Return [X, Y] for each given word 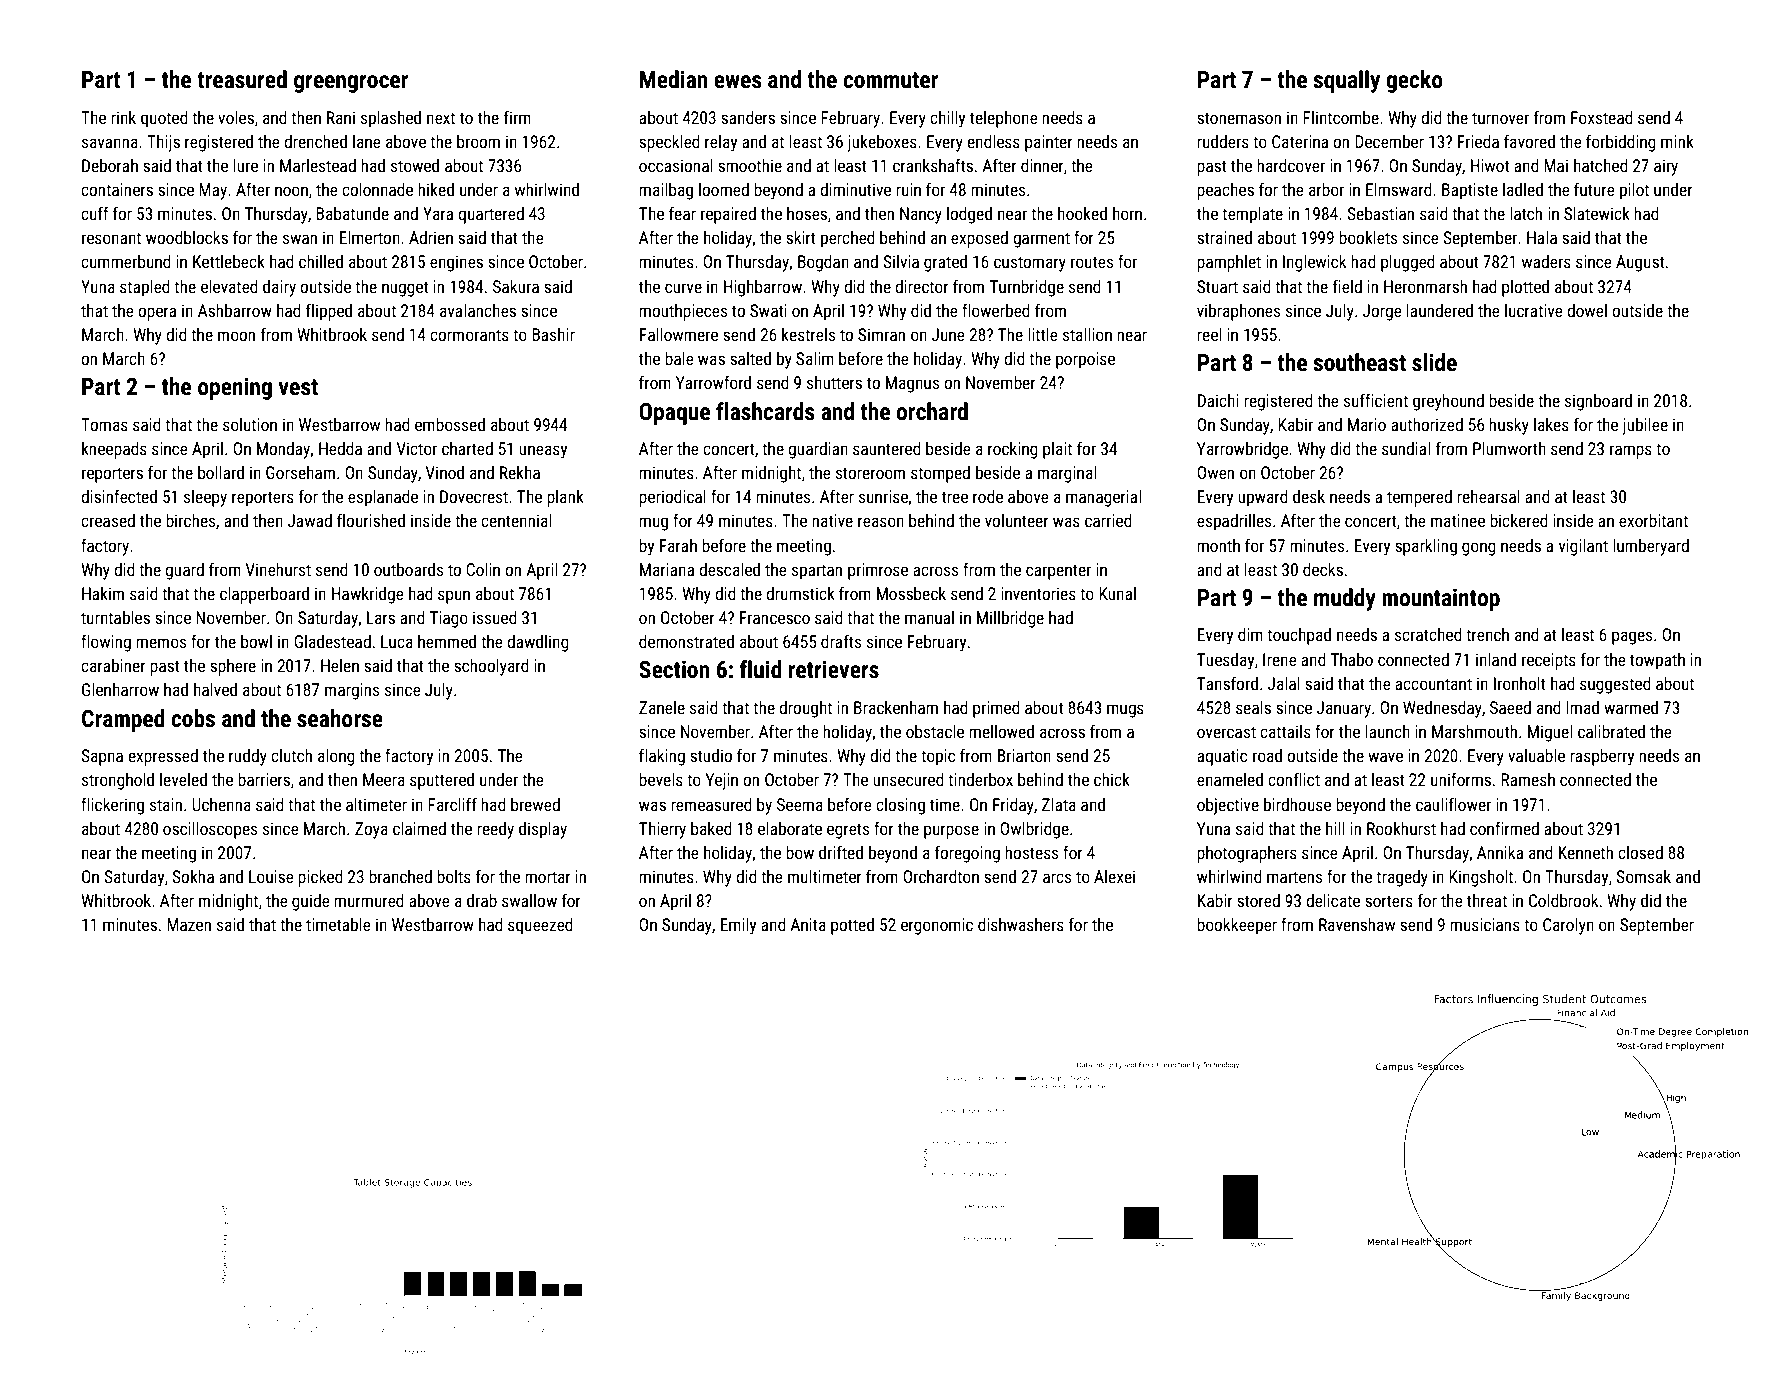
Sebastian [1381, 213]
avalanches [478, 310]
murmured [369, 900]
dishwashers [1021, 924]
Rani [341, 117]
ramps [1631, 452]
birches [190, 520]
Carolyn [1568, 926]
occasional [676, 165]
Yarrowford [713, 382]
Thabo [1352, 659]
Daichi [1218, 400]
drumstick [800, 593]
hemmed [447, 641]
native [832, 520]
